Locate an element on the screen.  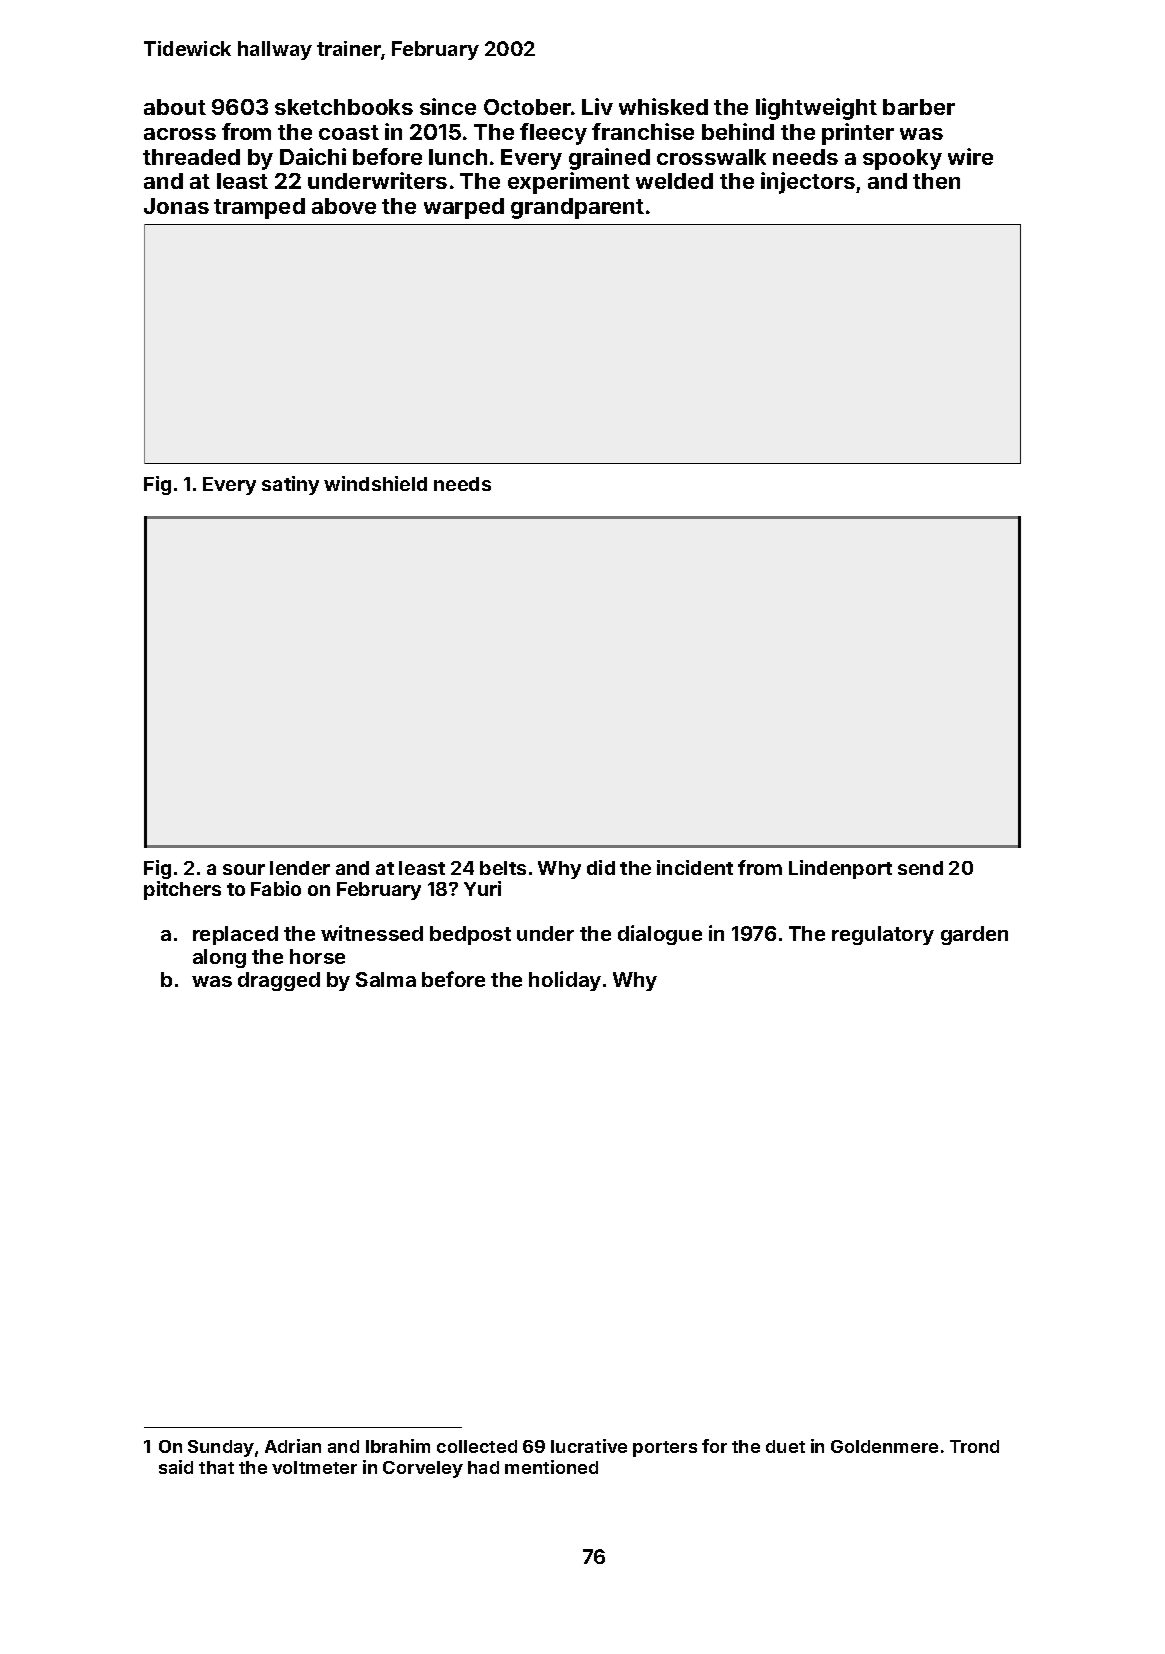
dragged is located at coordinates (279, 981).
